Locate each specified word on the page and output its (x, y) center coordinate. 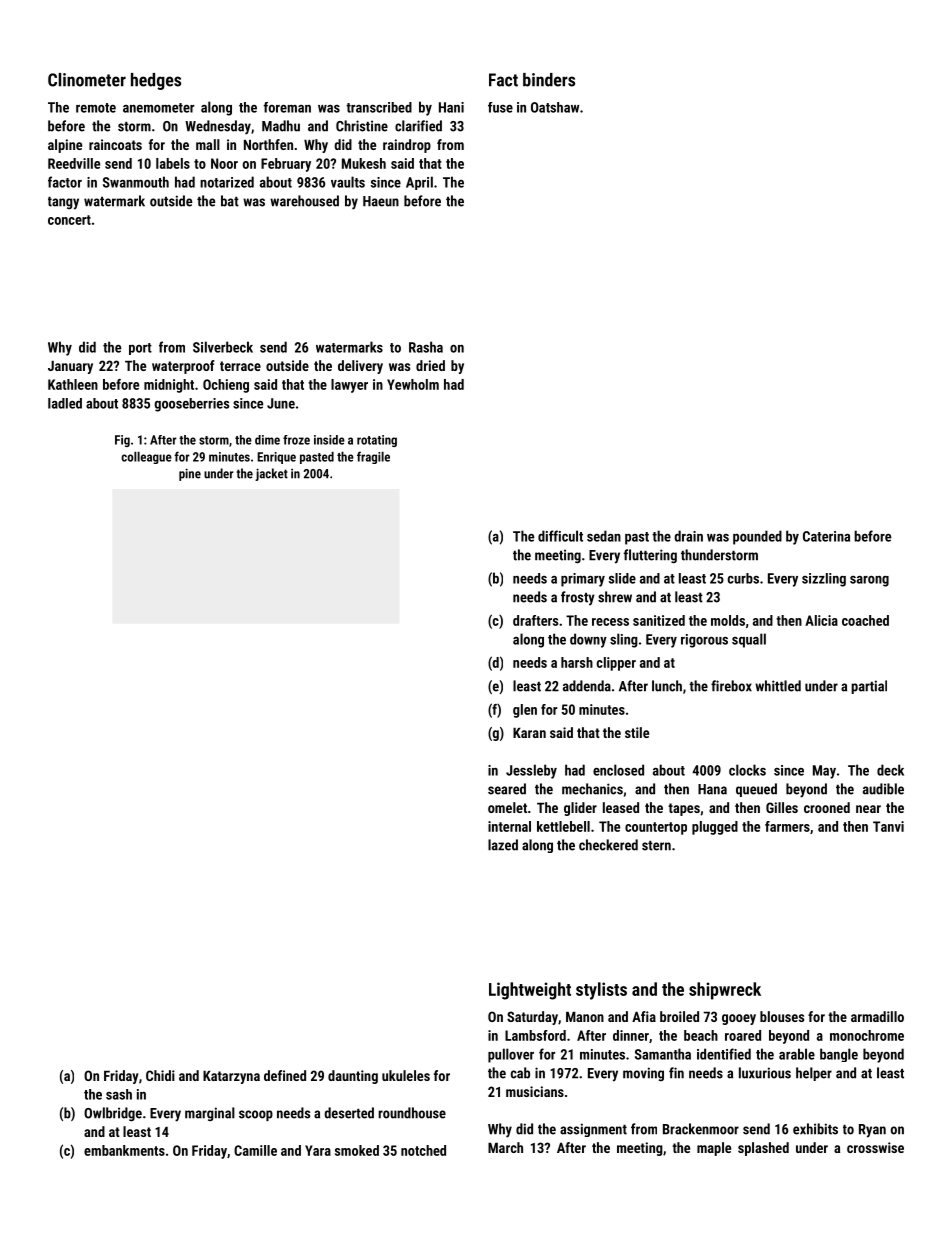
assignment (593, 1130)
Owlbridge (113, 1114)
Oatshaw (555, 107)
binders (549, 80)
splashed (763, 1149)
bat (230, 201)
